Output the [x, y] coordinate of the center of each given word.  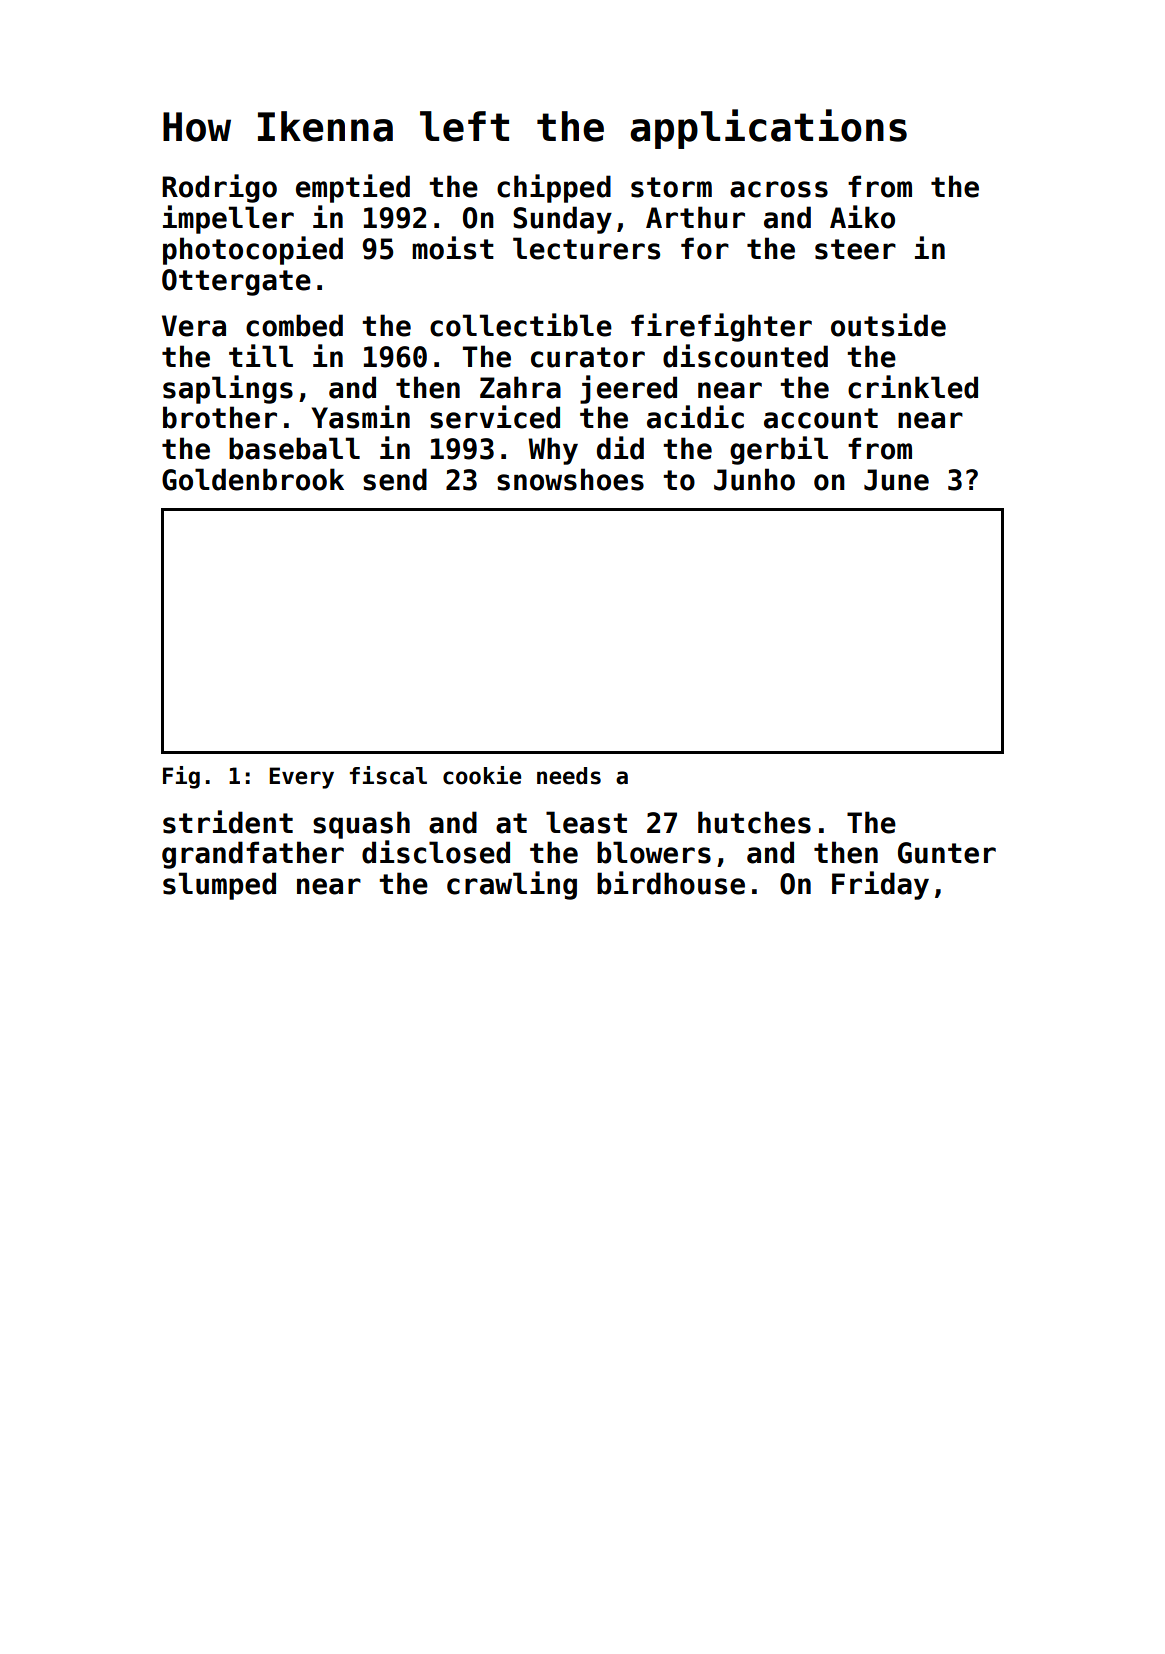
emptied [353, 188]
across [779, 189]
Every [301, 778]
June [896, 480]
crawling [512, 885]
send [395, 479]
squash [361, 825]
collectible [521, 325]
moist [453, 248]
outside [888, 325]
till [261, 355]
